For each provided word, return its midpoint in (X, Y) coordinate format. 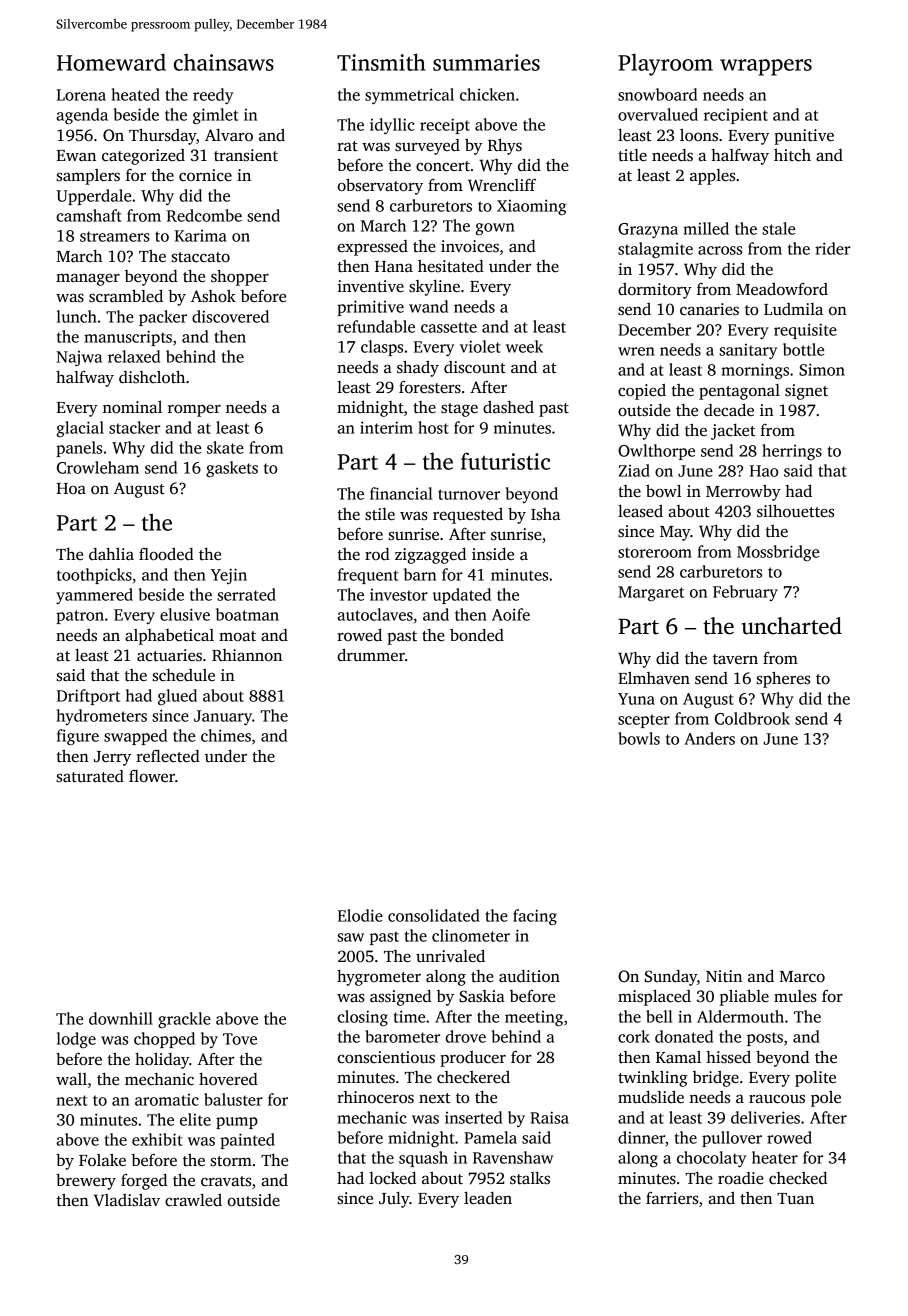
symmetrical (409, 96)
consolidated (434, 915)
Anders (710, 738)
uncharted (792, 626)
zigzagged (430, 556)
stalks (530, 1178)
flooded (166, 554)
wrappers (766, 67)
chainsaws (224, 62)
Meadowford (782, 289)
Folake (102, 1160)
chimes (226, 735)
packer (163, 318)
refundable (376, 326)
